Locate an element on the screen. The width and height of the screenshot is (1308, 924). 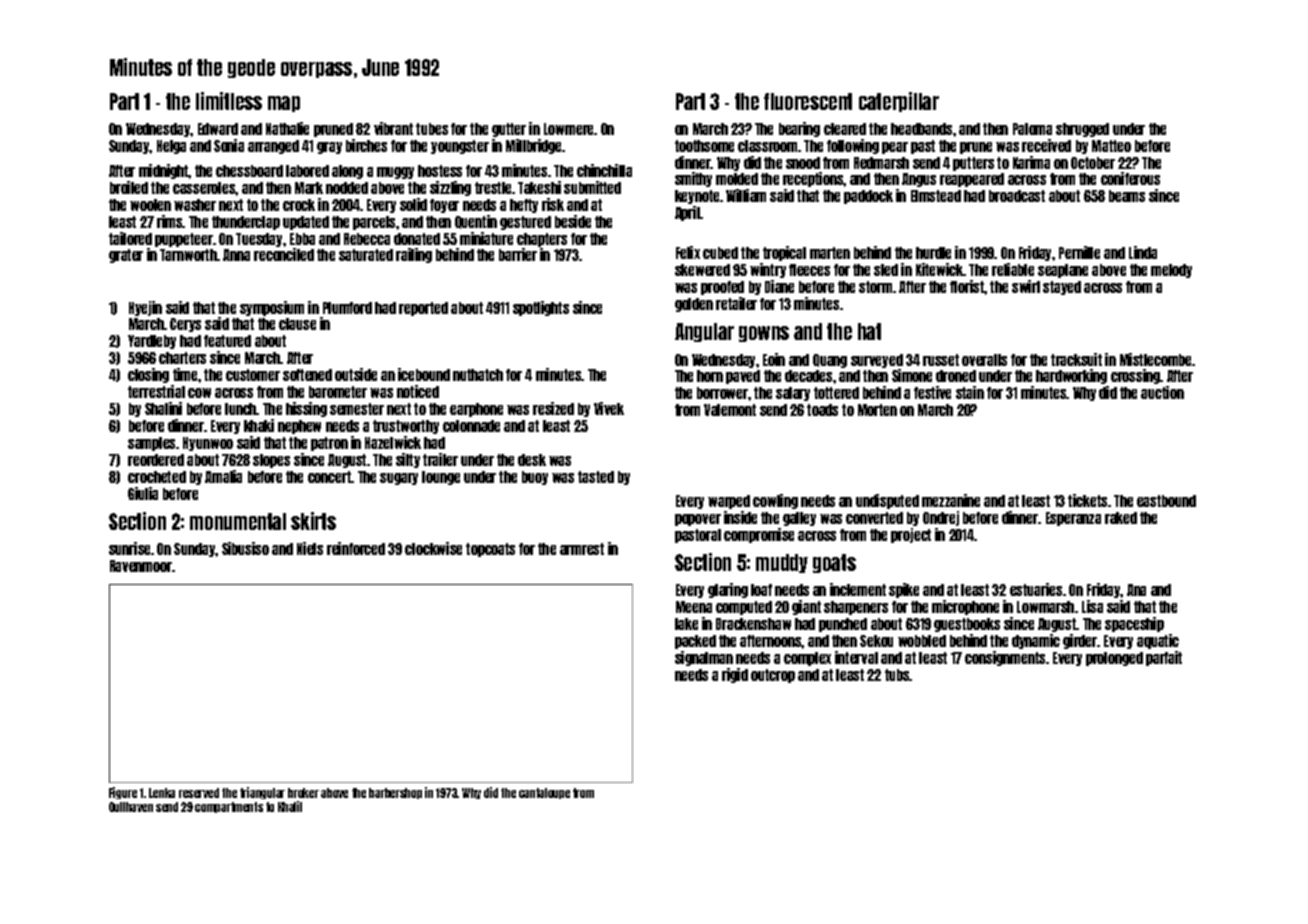
project is located at coordinates (911, 535).
